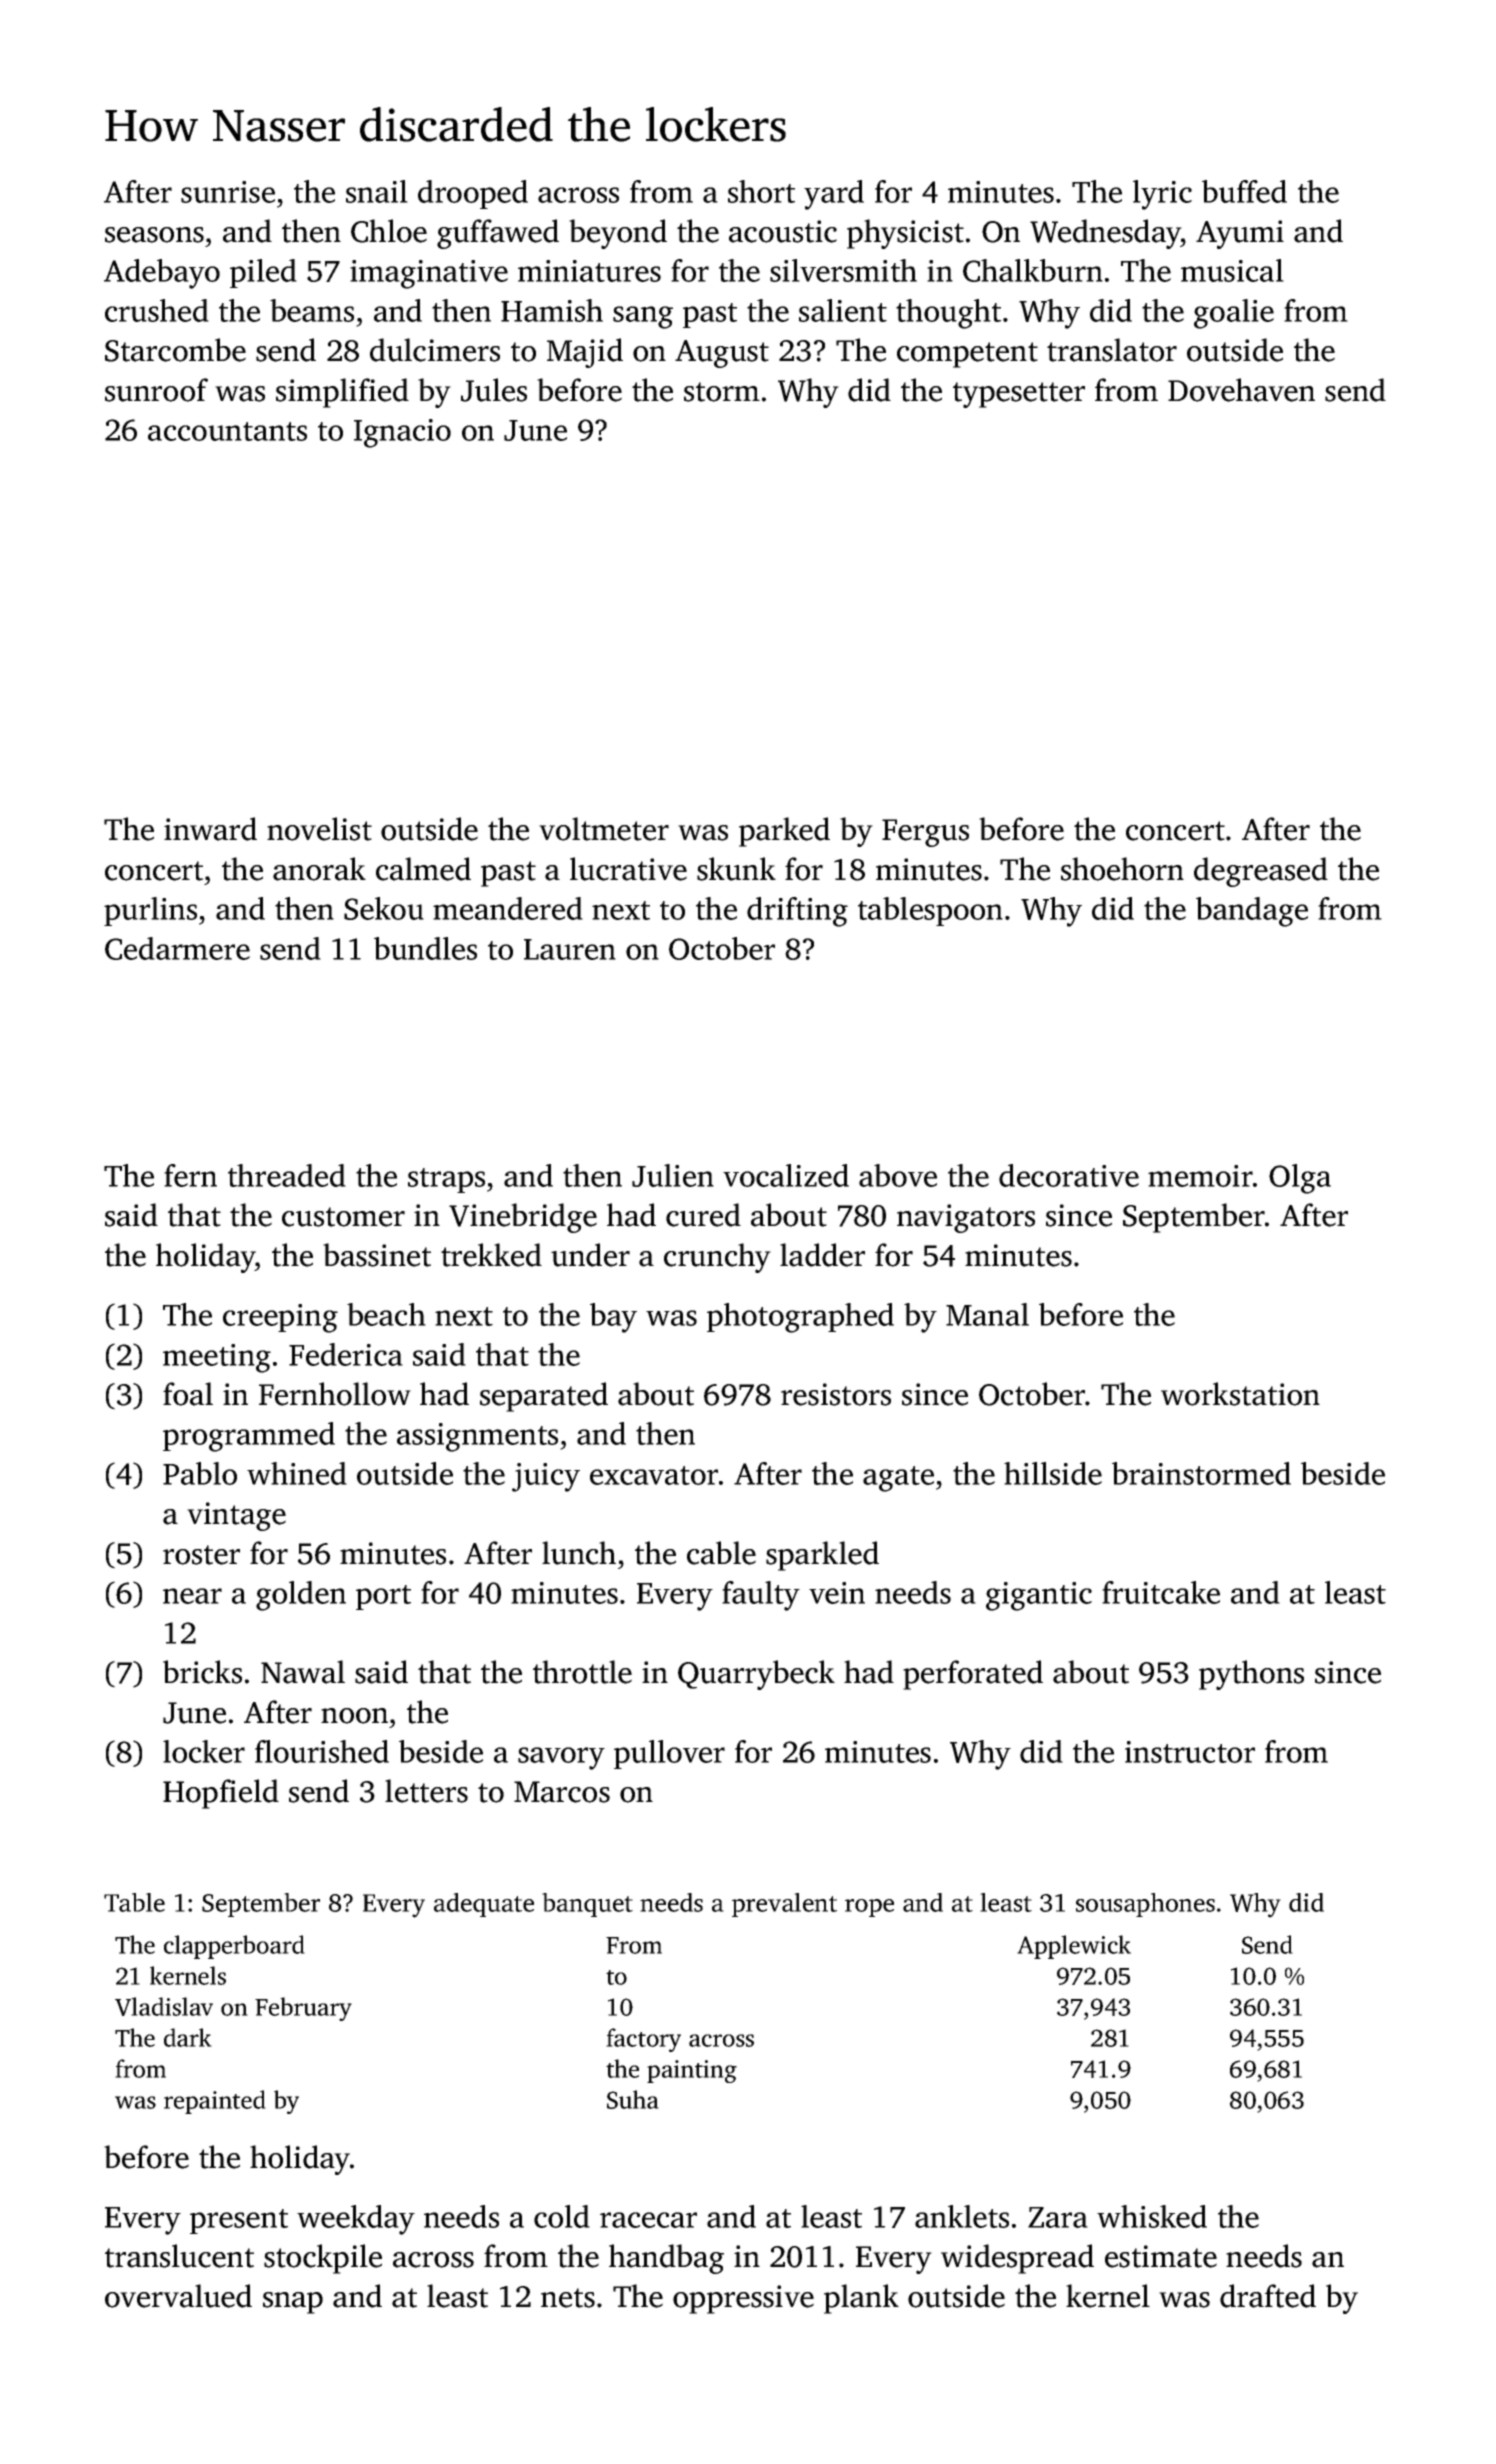  What do you see at coordinates (1244, 191) in the page?
I see `buffed` at bounding box center [1244, 191].
